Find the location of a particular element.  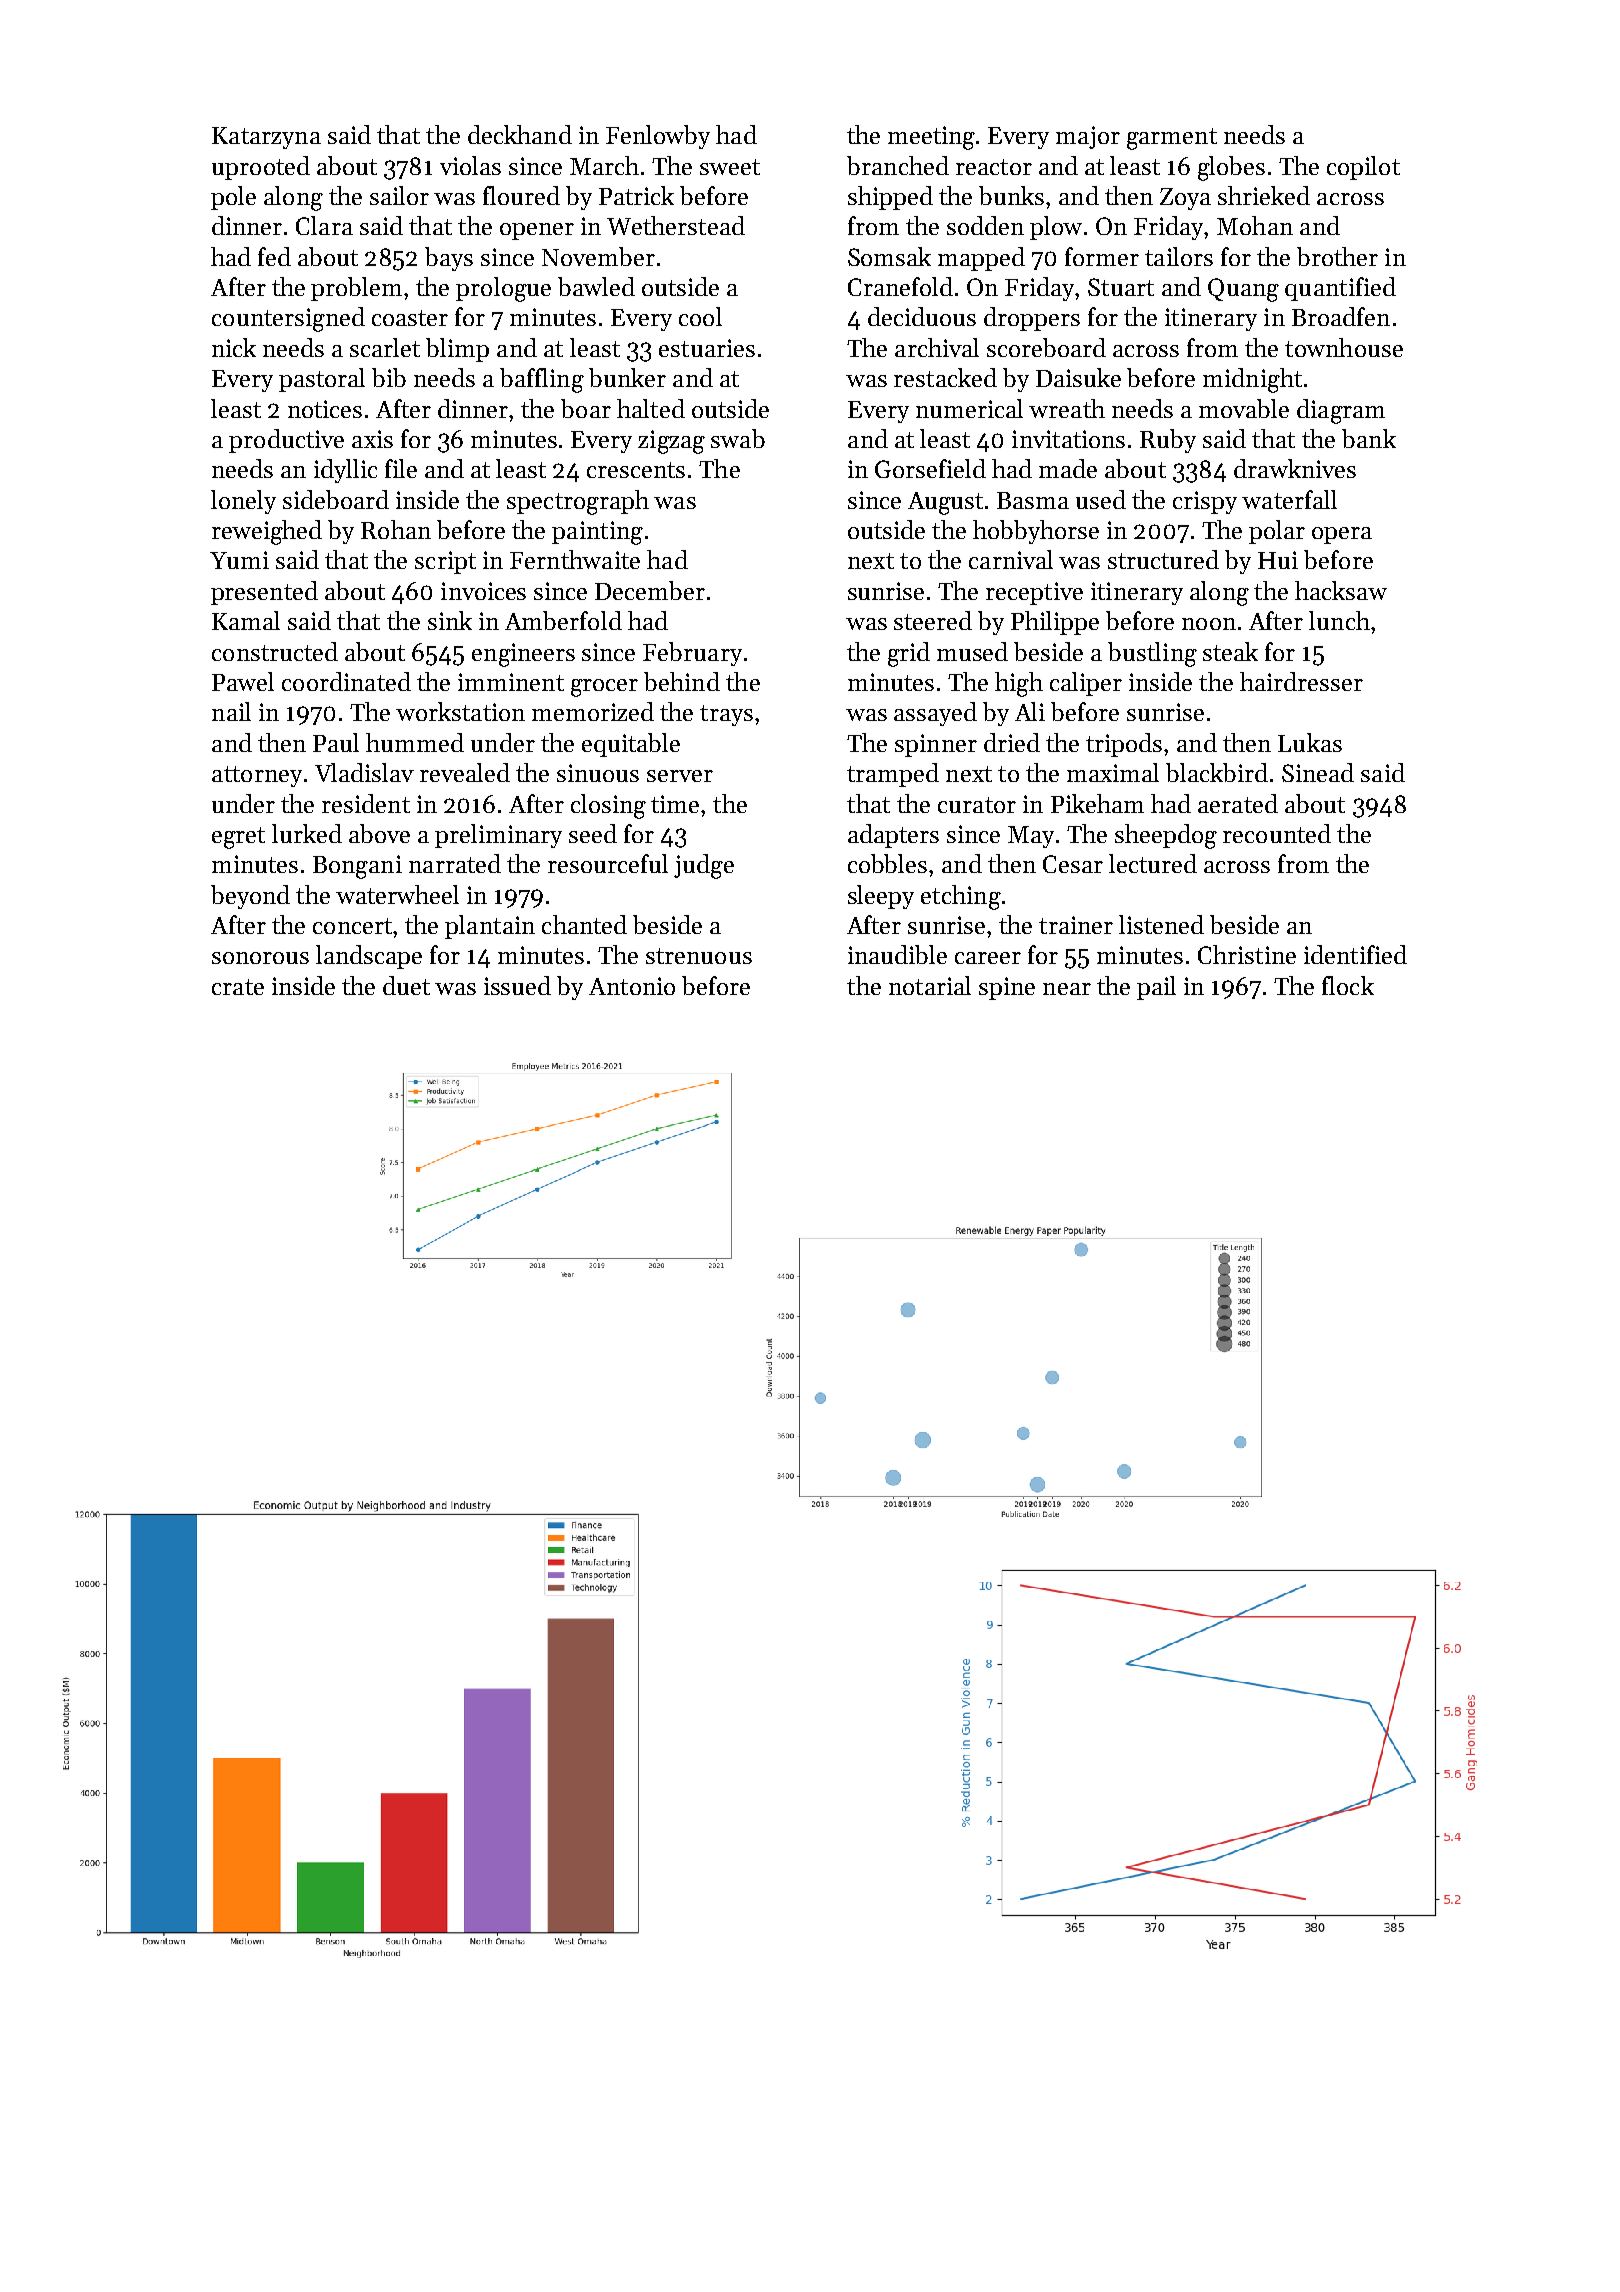

productive is located at coordinates (286, 441).
